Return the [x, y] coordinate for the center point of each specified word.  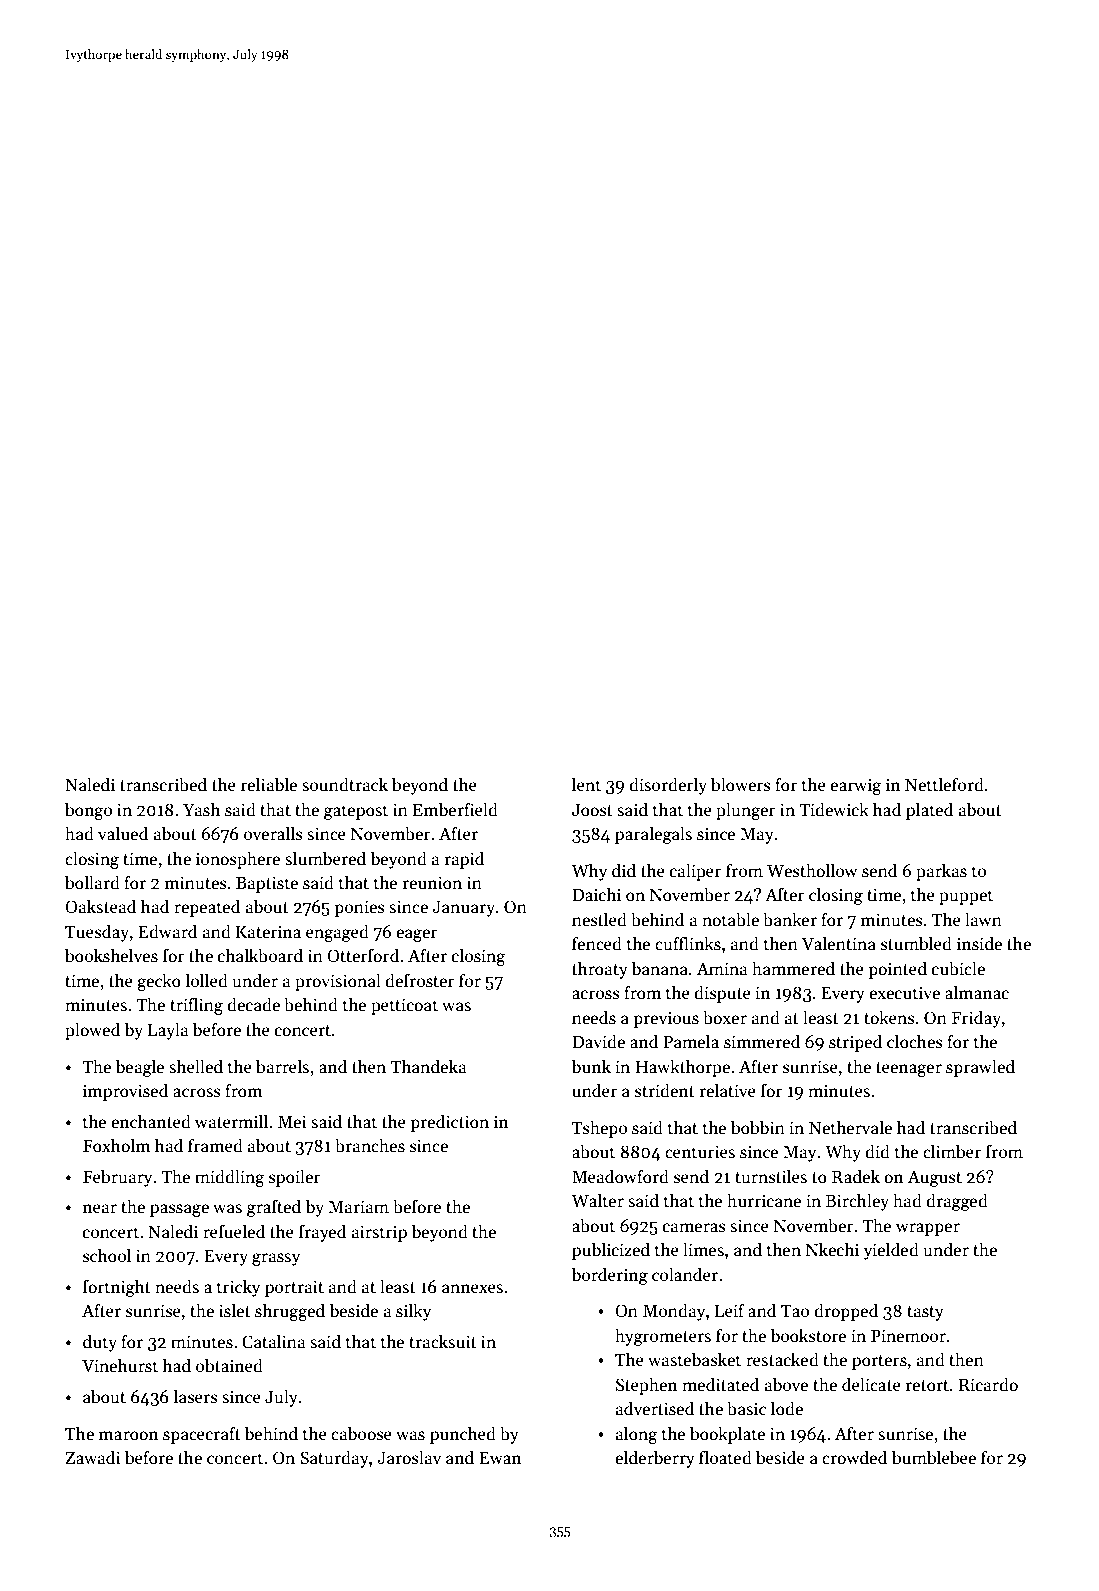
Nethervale [850, 1127]
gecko [159, 982]
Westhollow [812, 870]
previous [666, 1019]
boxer [725, 1017]
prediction [450, 1123]
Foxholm [117, 1145]
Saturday [334, 1459]
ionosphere [238, 860]
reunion [432, 883]
